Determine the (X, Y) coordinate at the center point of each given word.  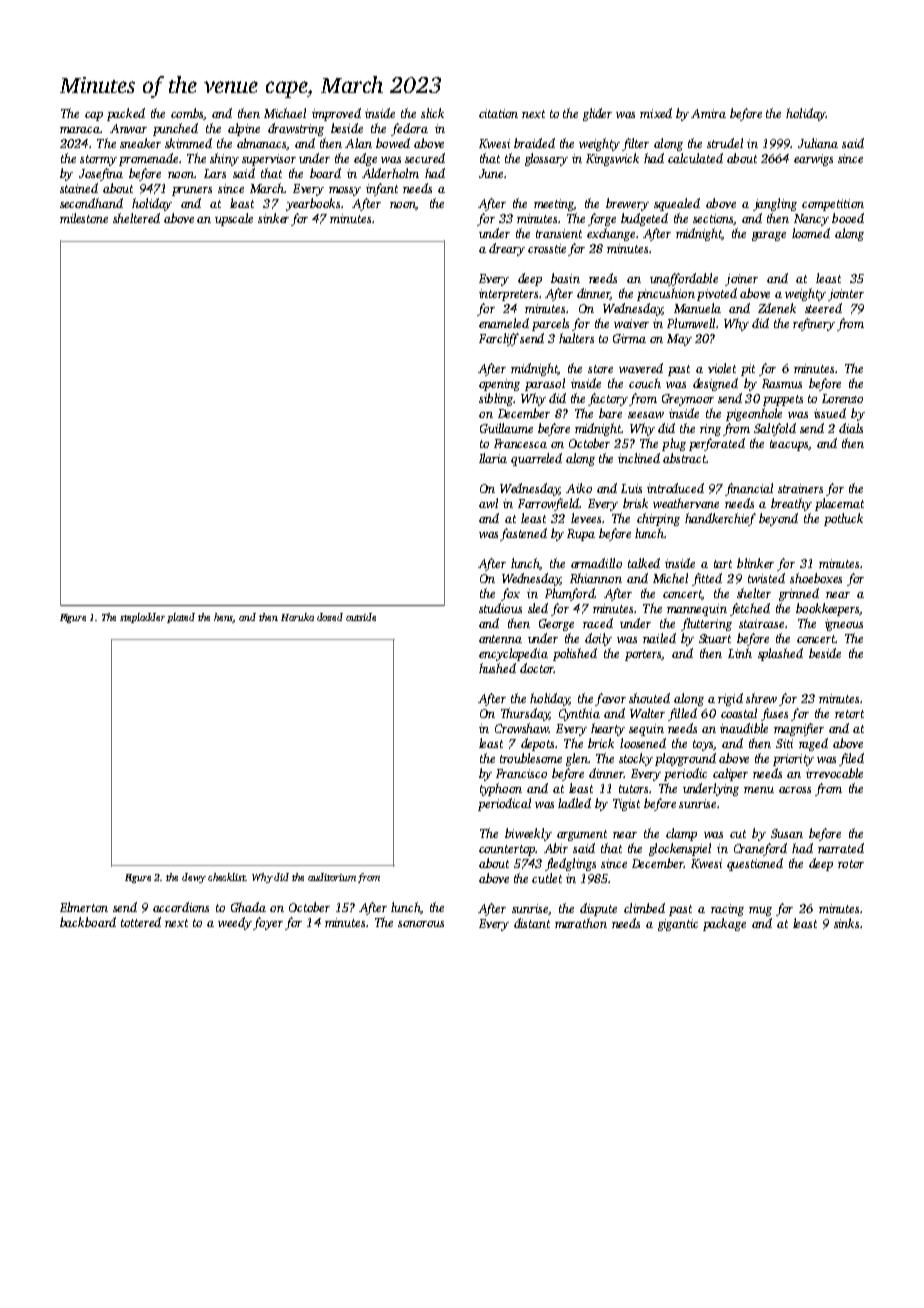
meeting (554, 205)
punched (175, 129)
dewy (194, 878)
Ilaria (493, 458)
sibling (496, 399)
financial (749, 489)
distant (532, 923)
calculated (695, 158)
